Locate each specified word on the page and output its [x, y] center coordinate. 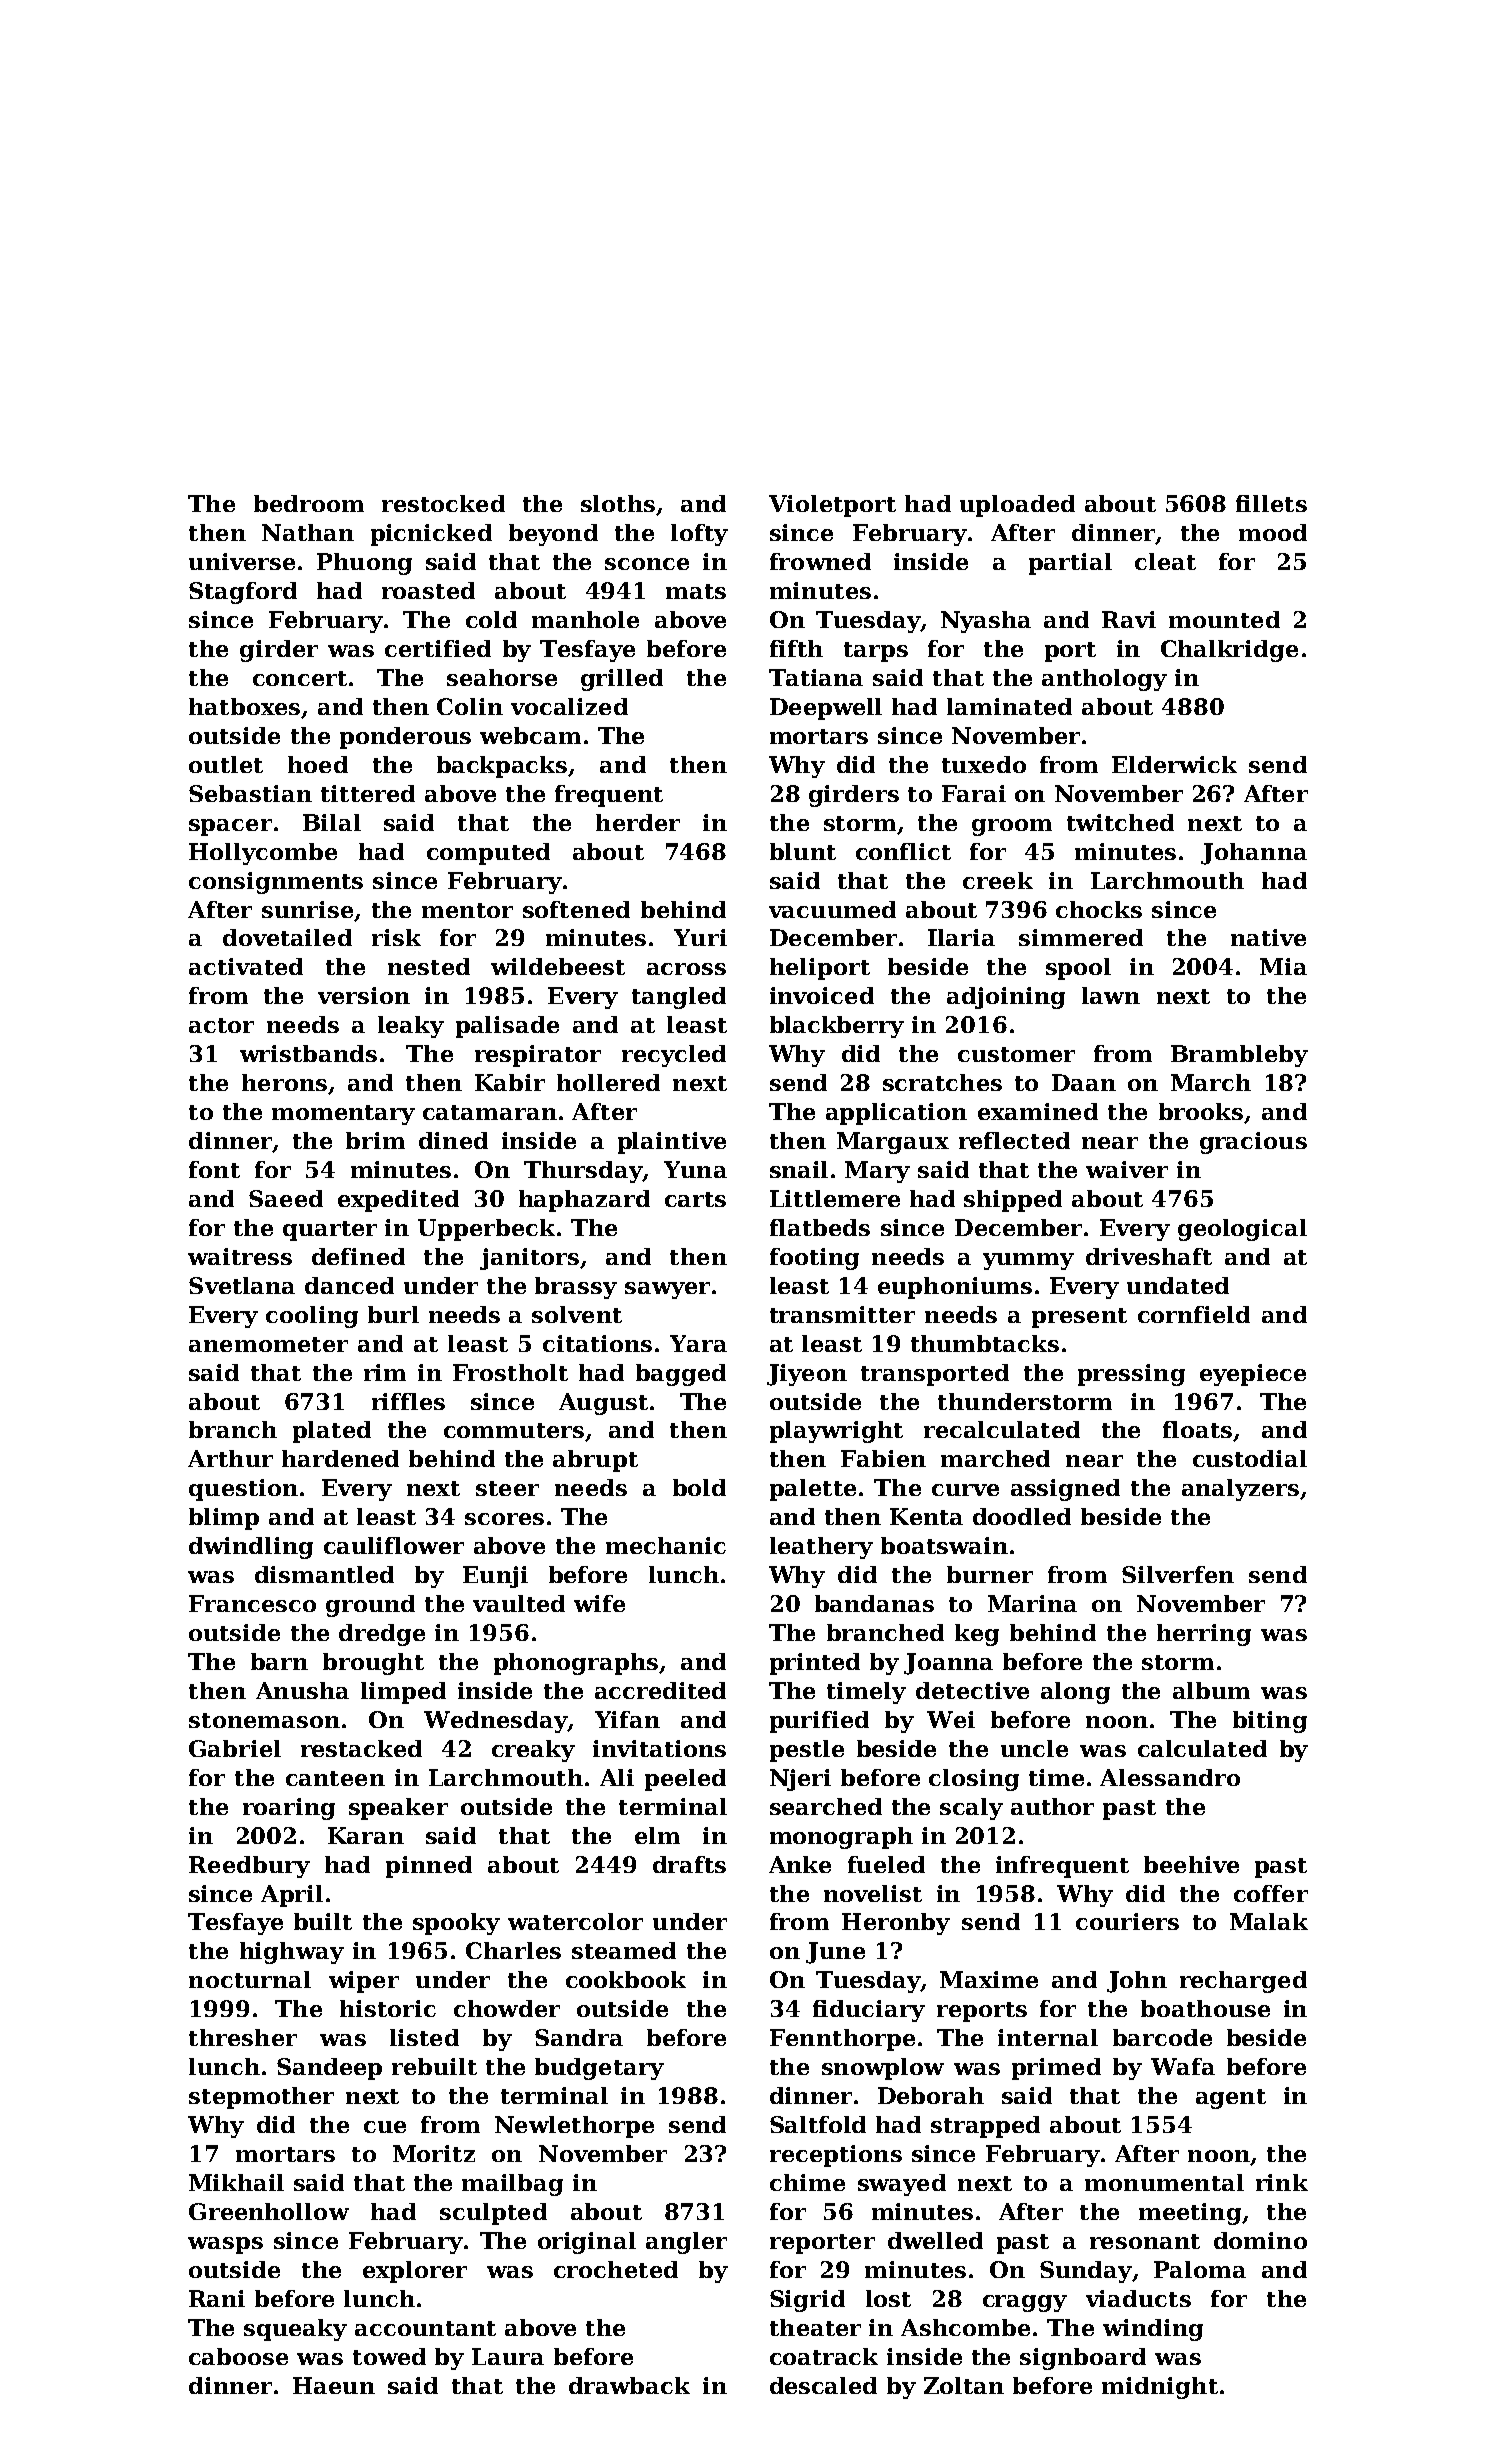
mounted [1224, 619]
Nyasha [986, 622]
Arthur [230, 1458]
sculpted [493, 2214]
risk [396, 937]
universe [242, 561]
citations [597, 1343]
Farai [974, 793]
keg [977, 1635]
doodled [1022, 1516]
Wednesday [495, 1722]
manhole [585, 619]
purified [819, 1722]
